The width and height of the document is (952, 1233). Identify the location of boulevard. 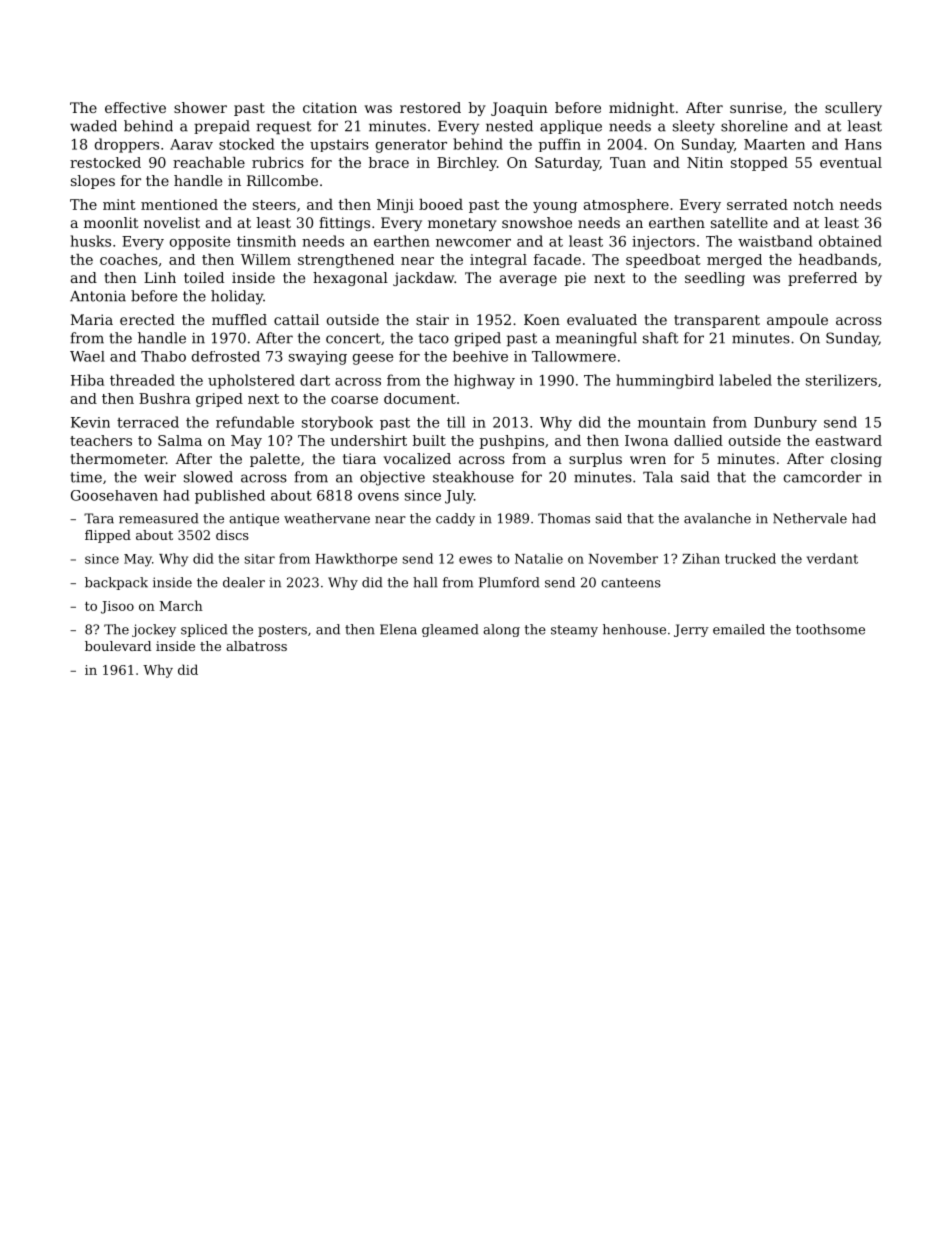
(118, 646).
